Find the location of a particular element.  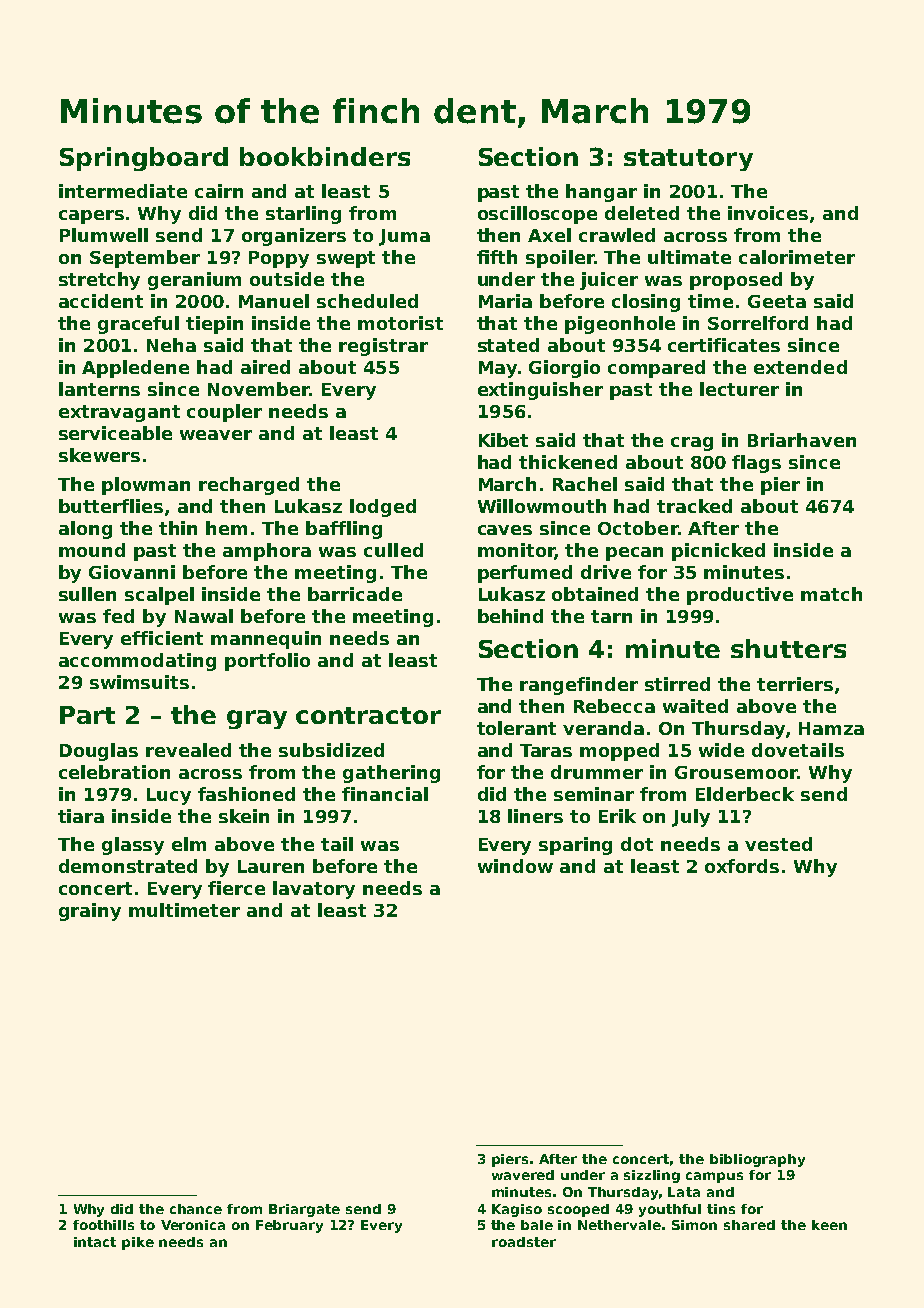

Springboard is located at coordinates (144, 159).
